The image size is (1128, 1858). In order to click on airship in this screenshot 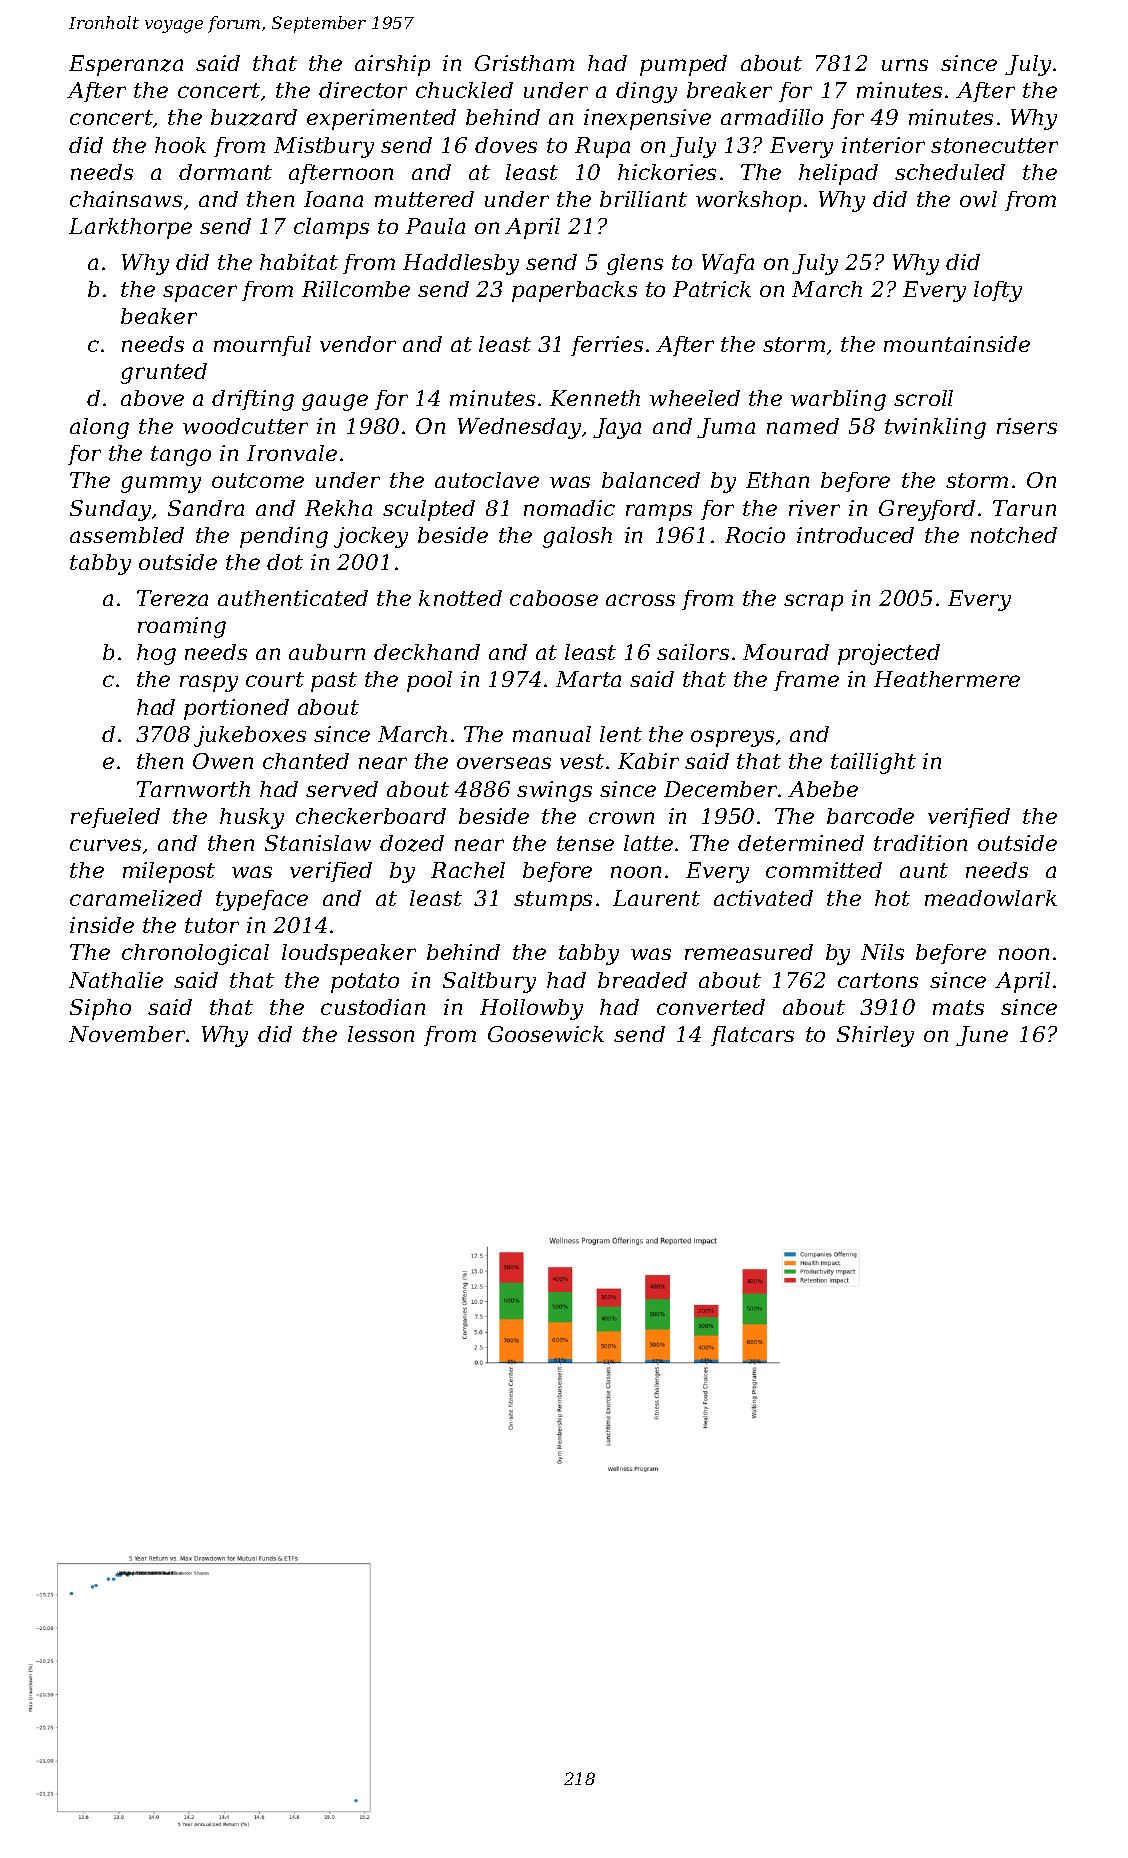, I will do `click(392, 65)`.
